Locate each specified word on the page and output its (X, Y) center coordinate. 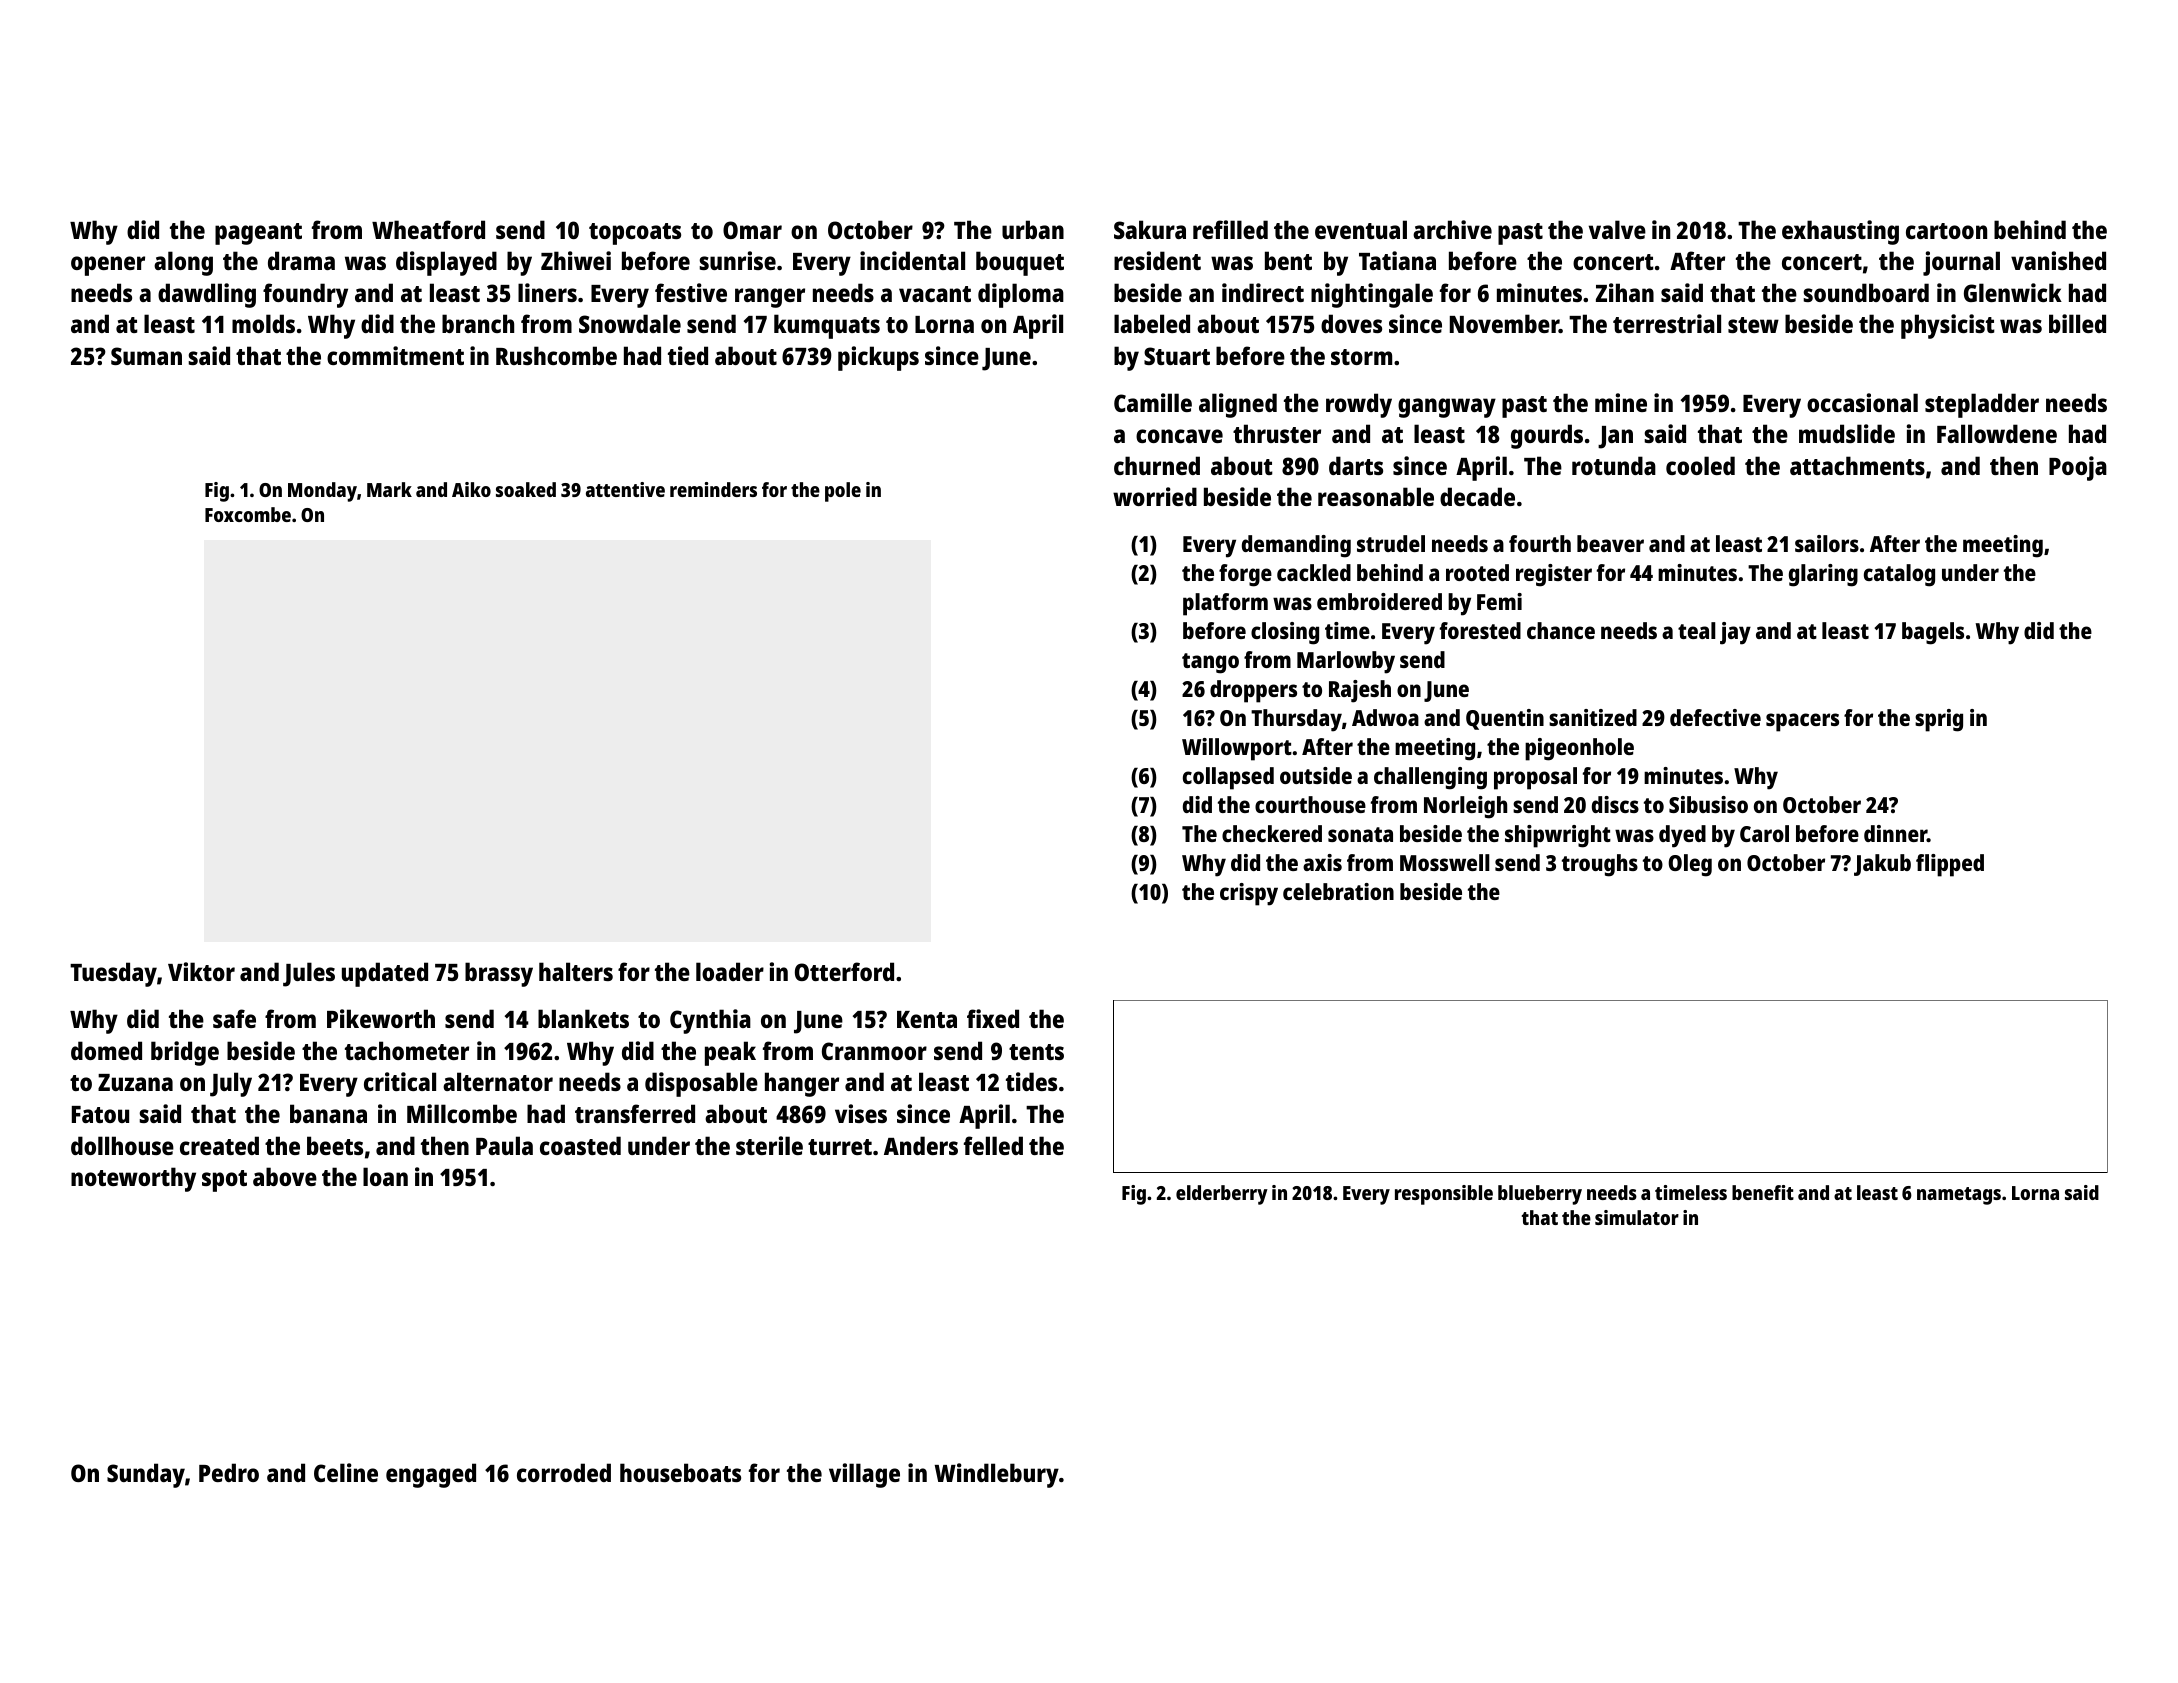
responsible (1444, 1195)
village (864, 1475)
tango (1210, 663)
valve (1617, 229)
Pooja (2078, 468)
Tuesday (113, 974)
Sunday (146, 1475)
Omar (752, 230)
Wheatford (428, 229)
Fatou (100, 1114)
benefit (1763, 1192)
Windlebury (997, 1475)
